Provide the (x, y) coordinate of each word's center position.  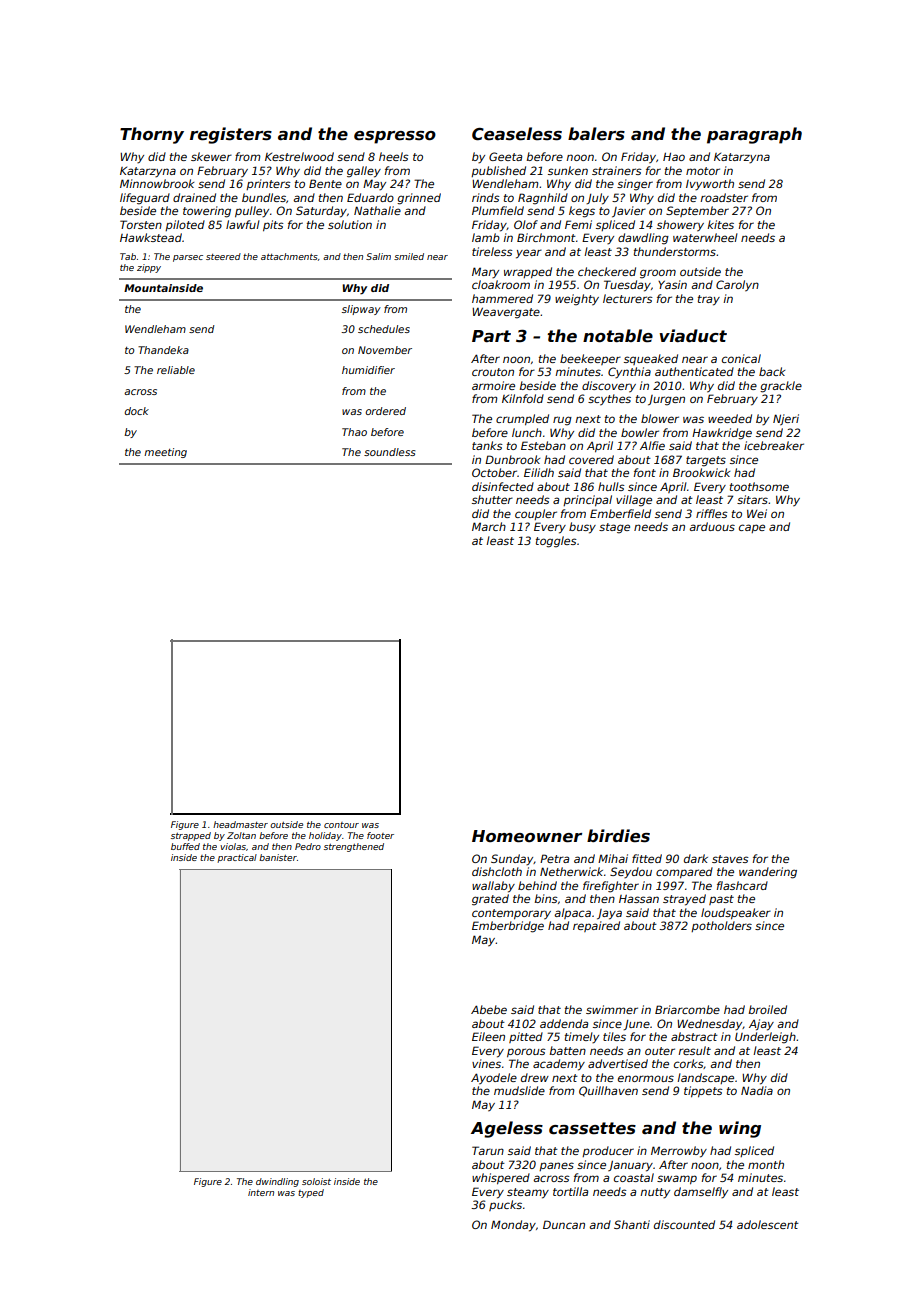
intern (261, 1192)
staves (730, 859)
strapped (191, 836)
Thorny (152, 135)
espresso (395, 137)
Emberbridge (508, 927)
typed (311, 1193)
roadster (724, 197)
